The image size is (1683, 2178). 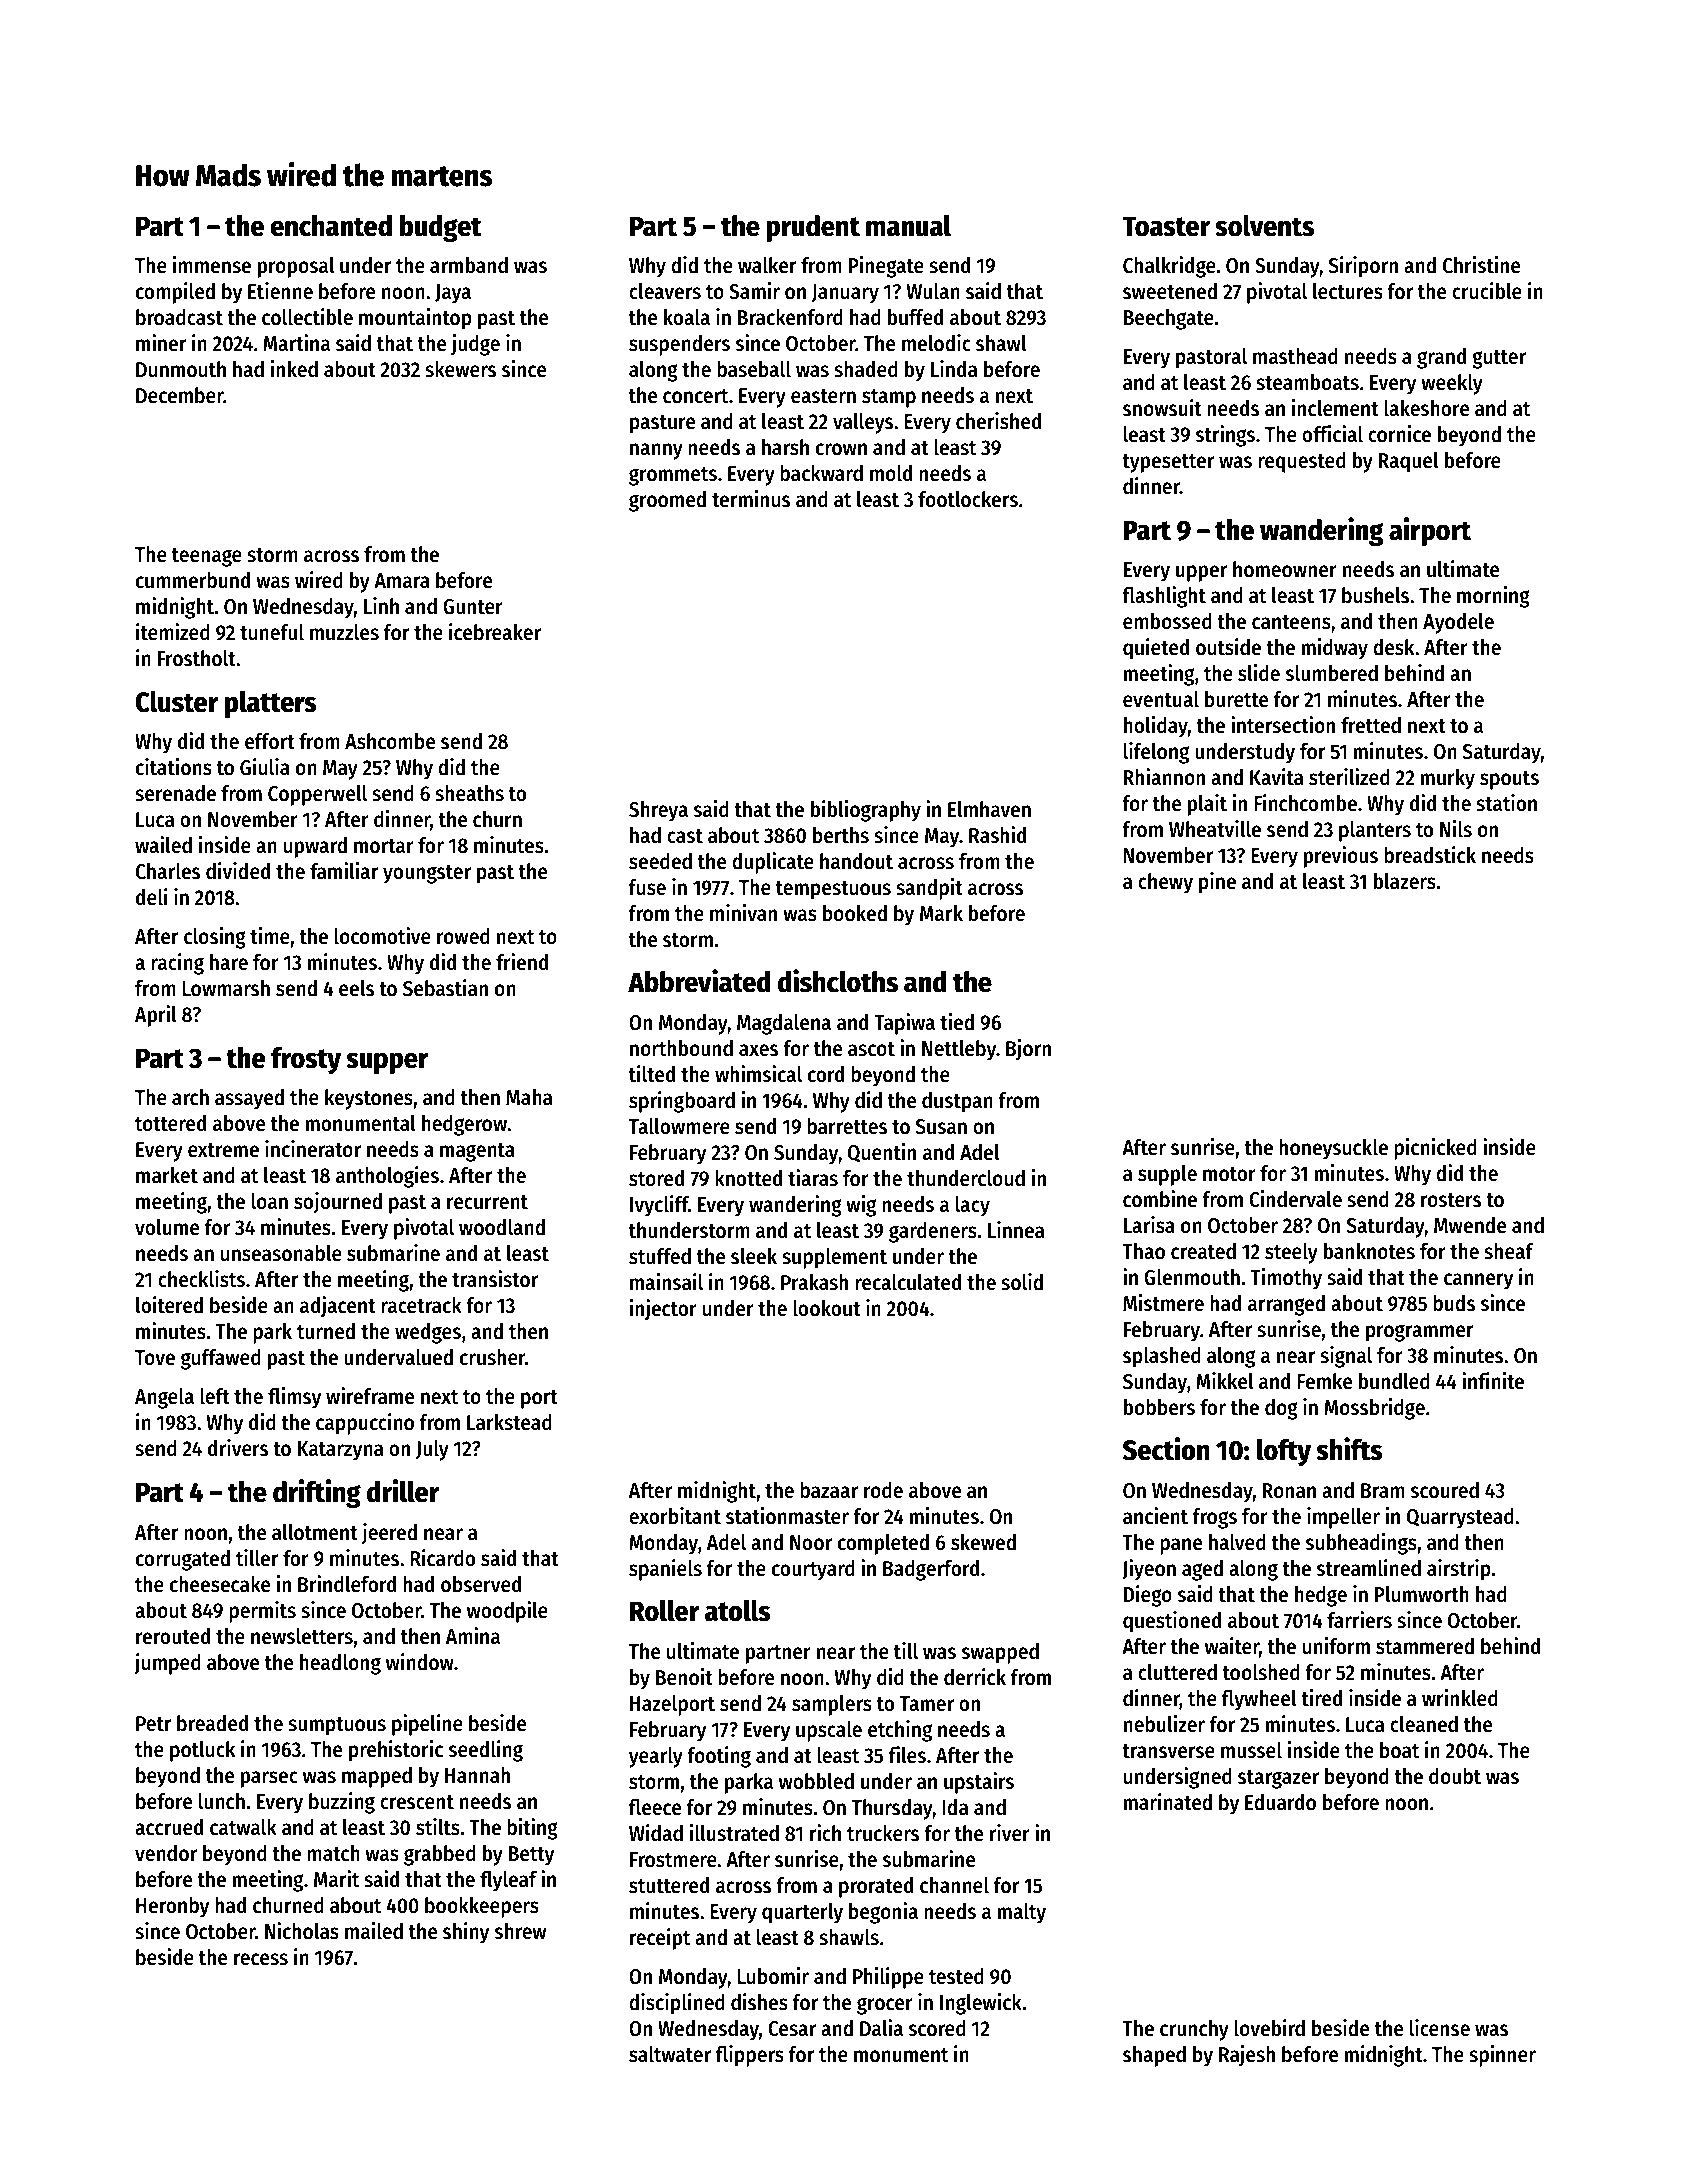 What do you see at coordinates (261, 1959) in the screenshot?
I see `recess` at bounding box center [261, 1959].
